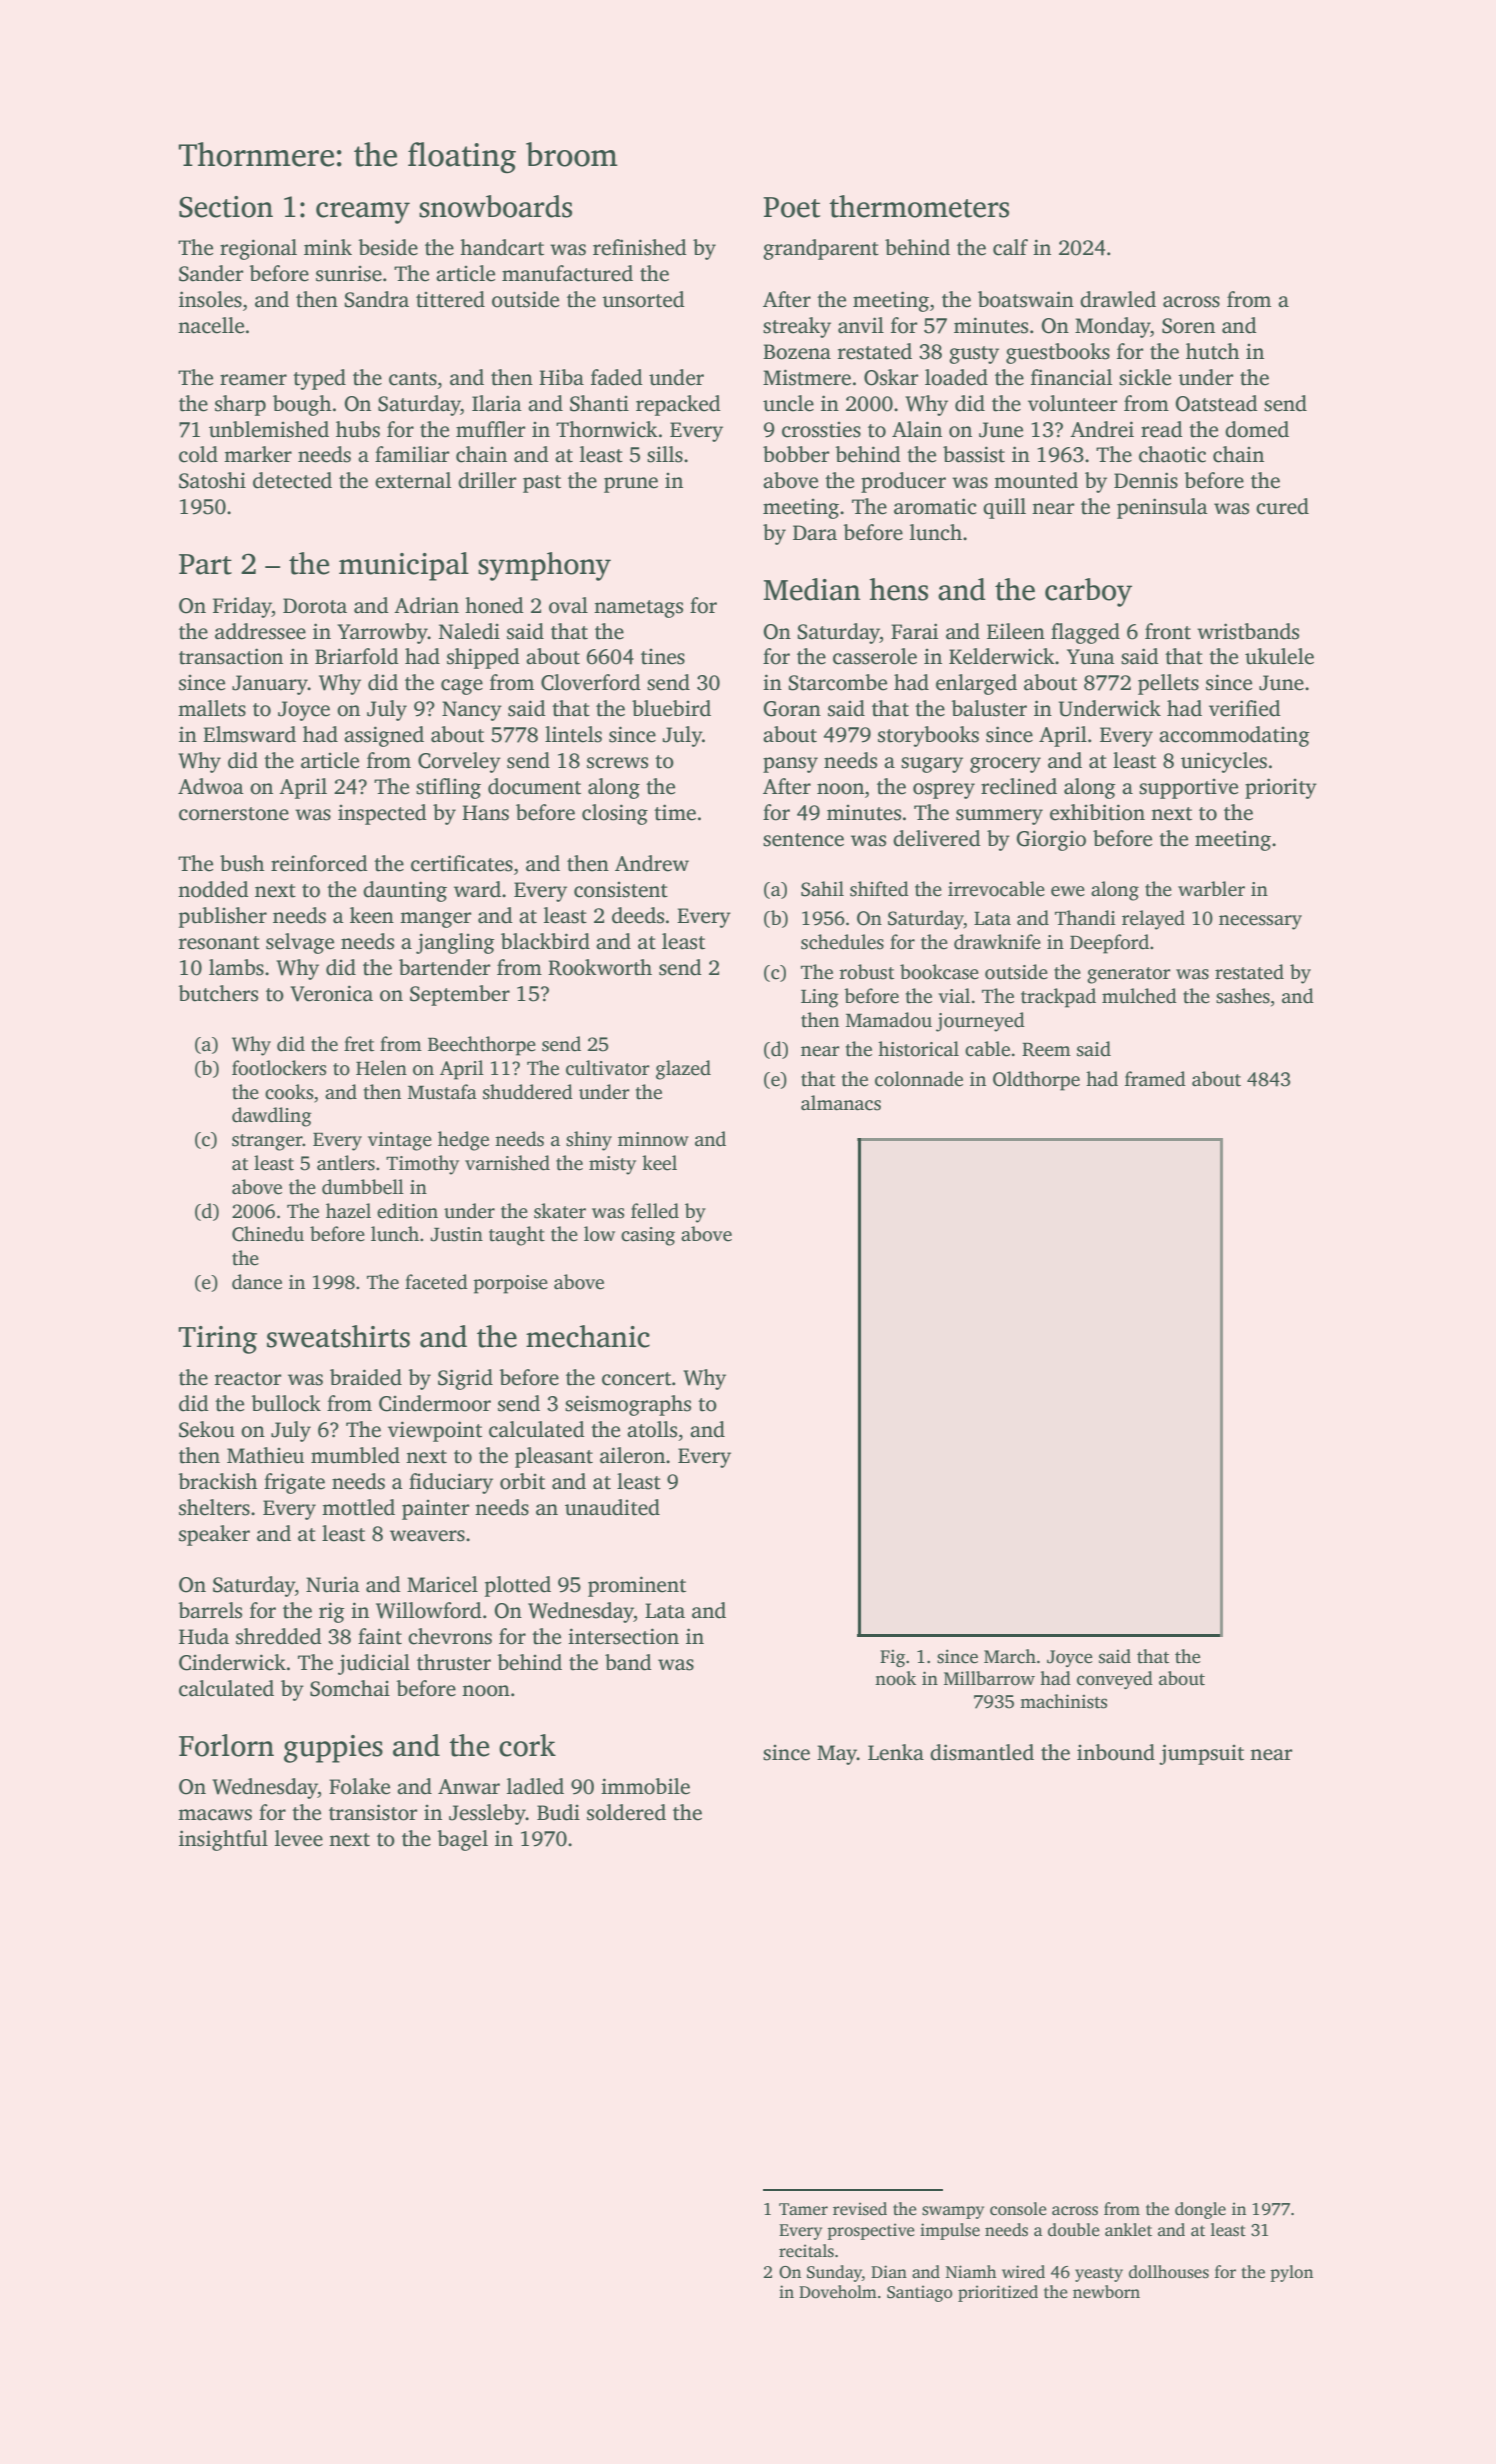 Image resolution: width=1496 pixels, height=2464 pixels. What do you see at coordinates (822, 889) in the image?
I see `Sahil` at bounding box center [822, 889].
